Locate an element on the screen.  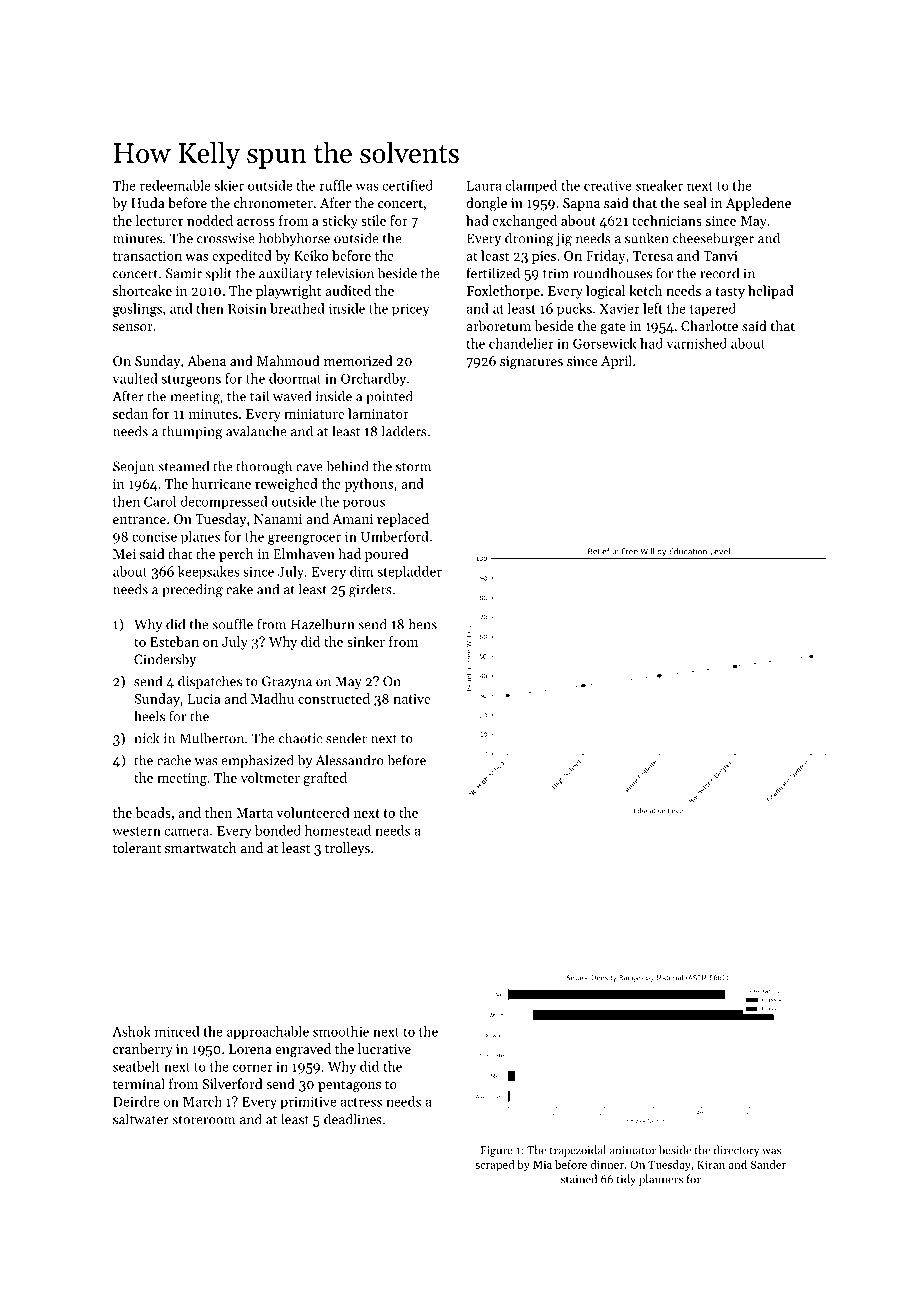
steamed is located at coordinates (183, 466).
